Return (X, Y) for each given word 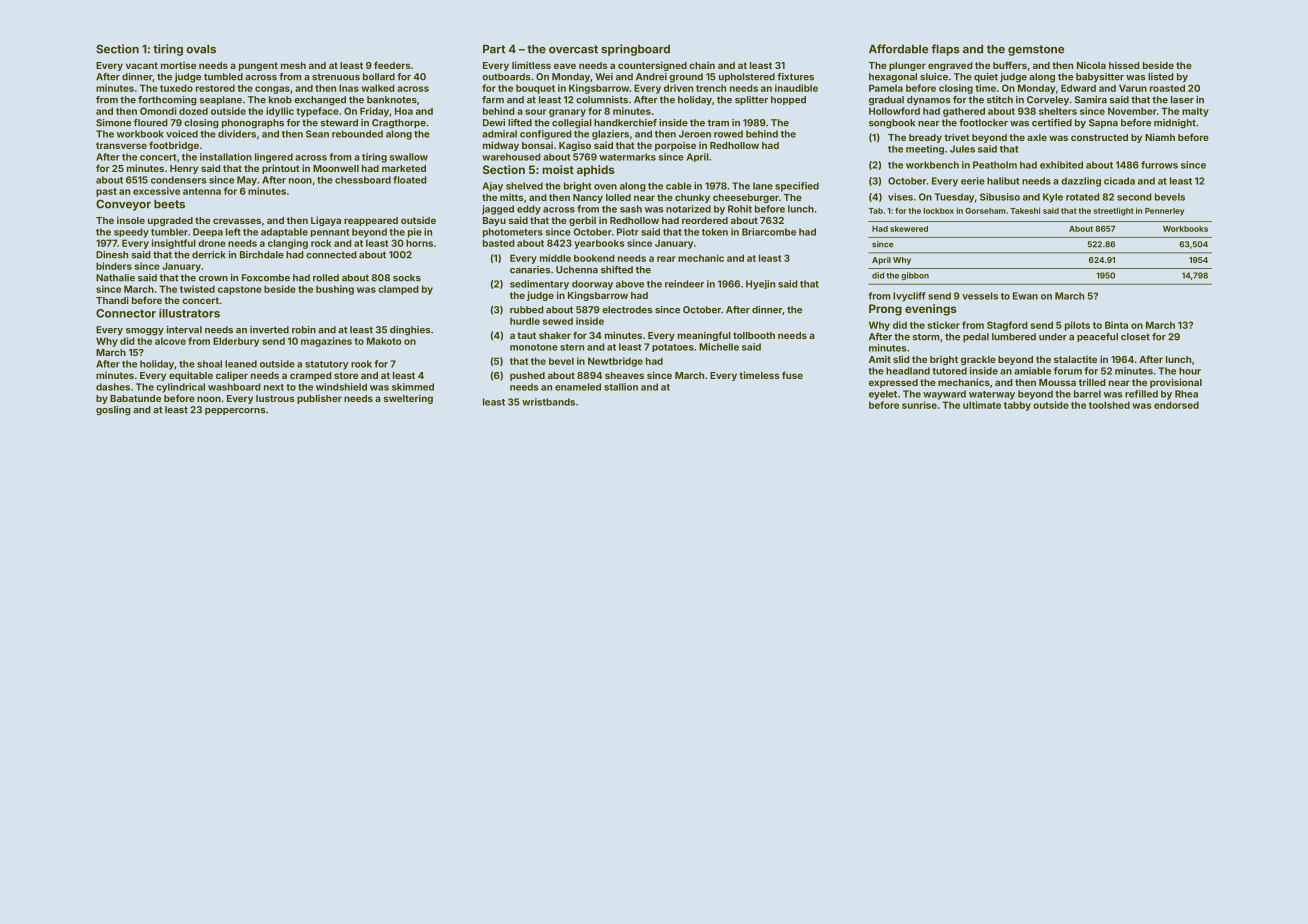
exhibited (1061, 165)
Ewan (1025, 296)
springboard (635, 50)
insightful (174, 244)
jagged (498, 210)
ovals (201, 49)
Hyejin (760, 285)
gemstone (1036, 50)
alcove (170, 341)
